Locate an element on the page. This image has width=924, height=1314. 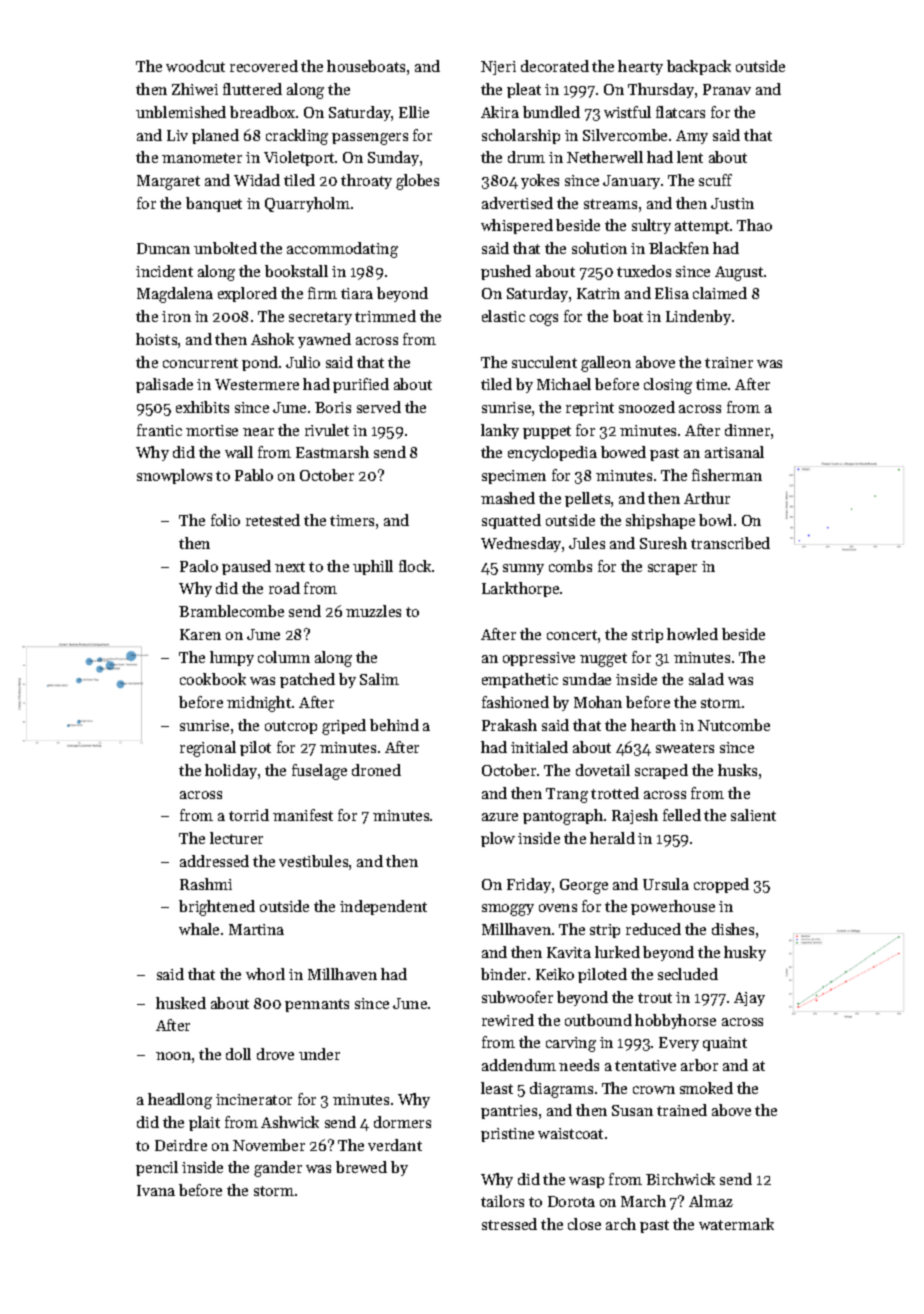
bowl is located at coordinates (715, 520).
